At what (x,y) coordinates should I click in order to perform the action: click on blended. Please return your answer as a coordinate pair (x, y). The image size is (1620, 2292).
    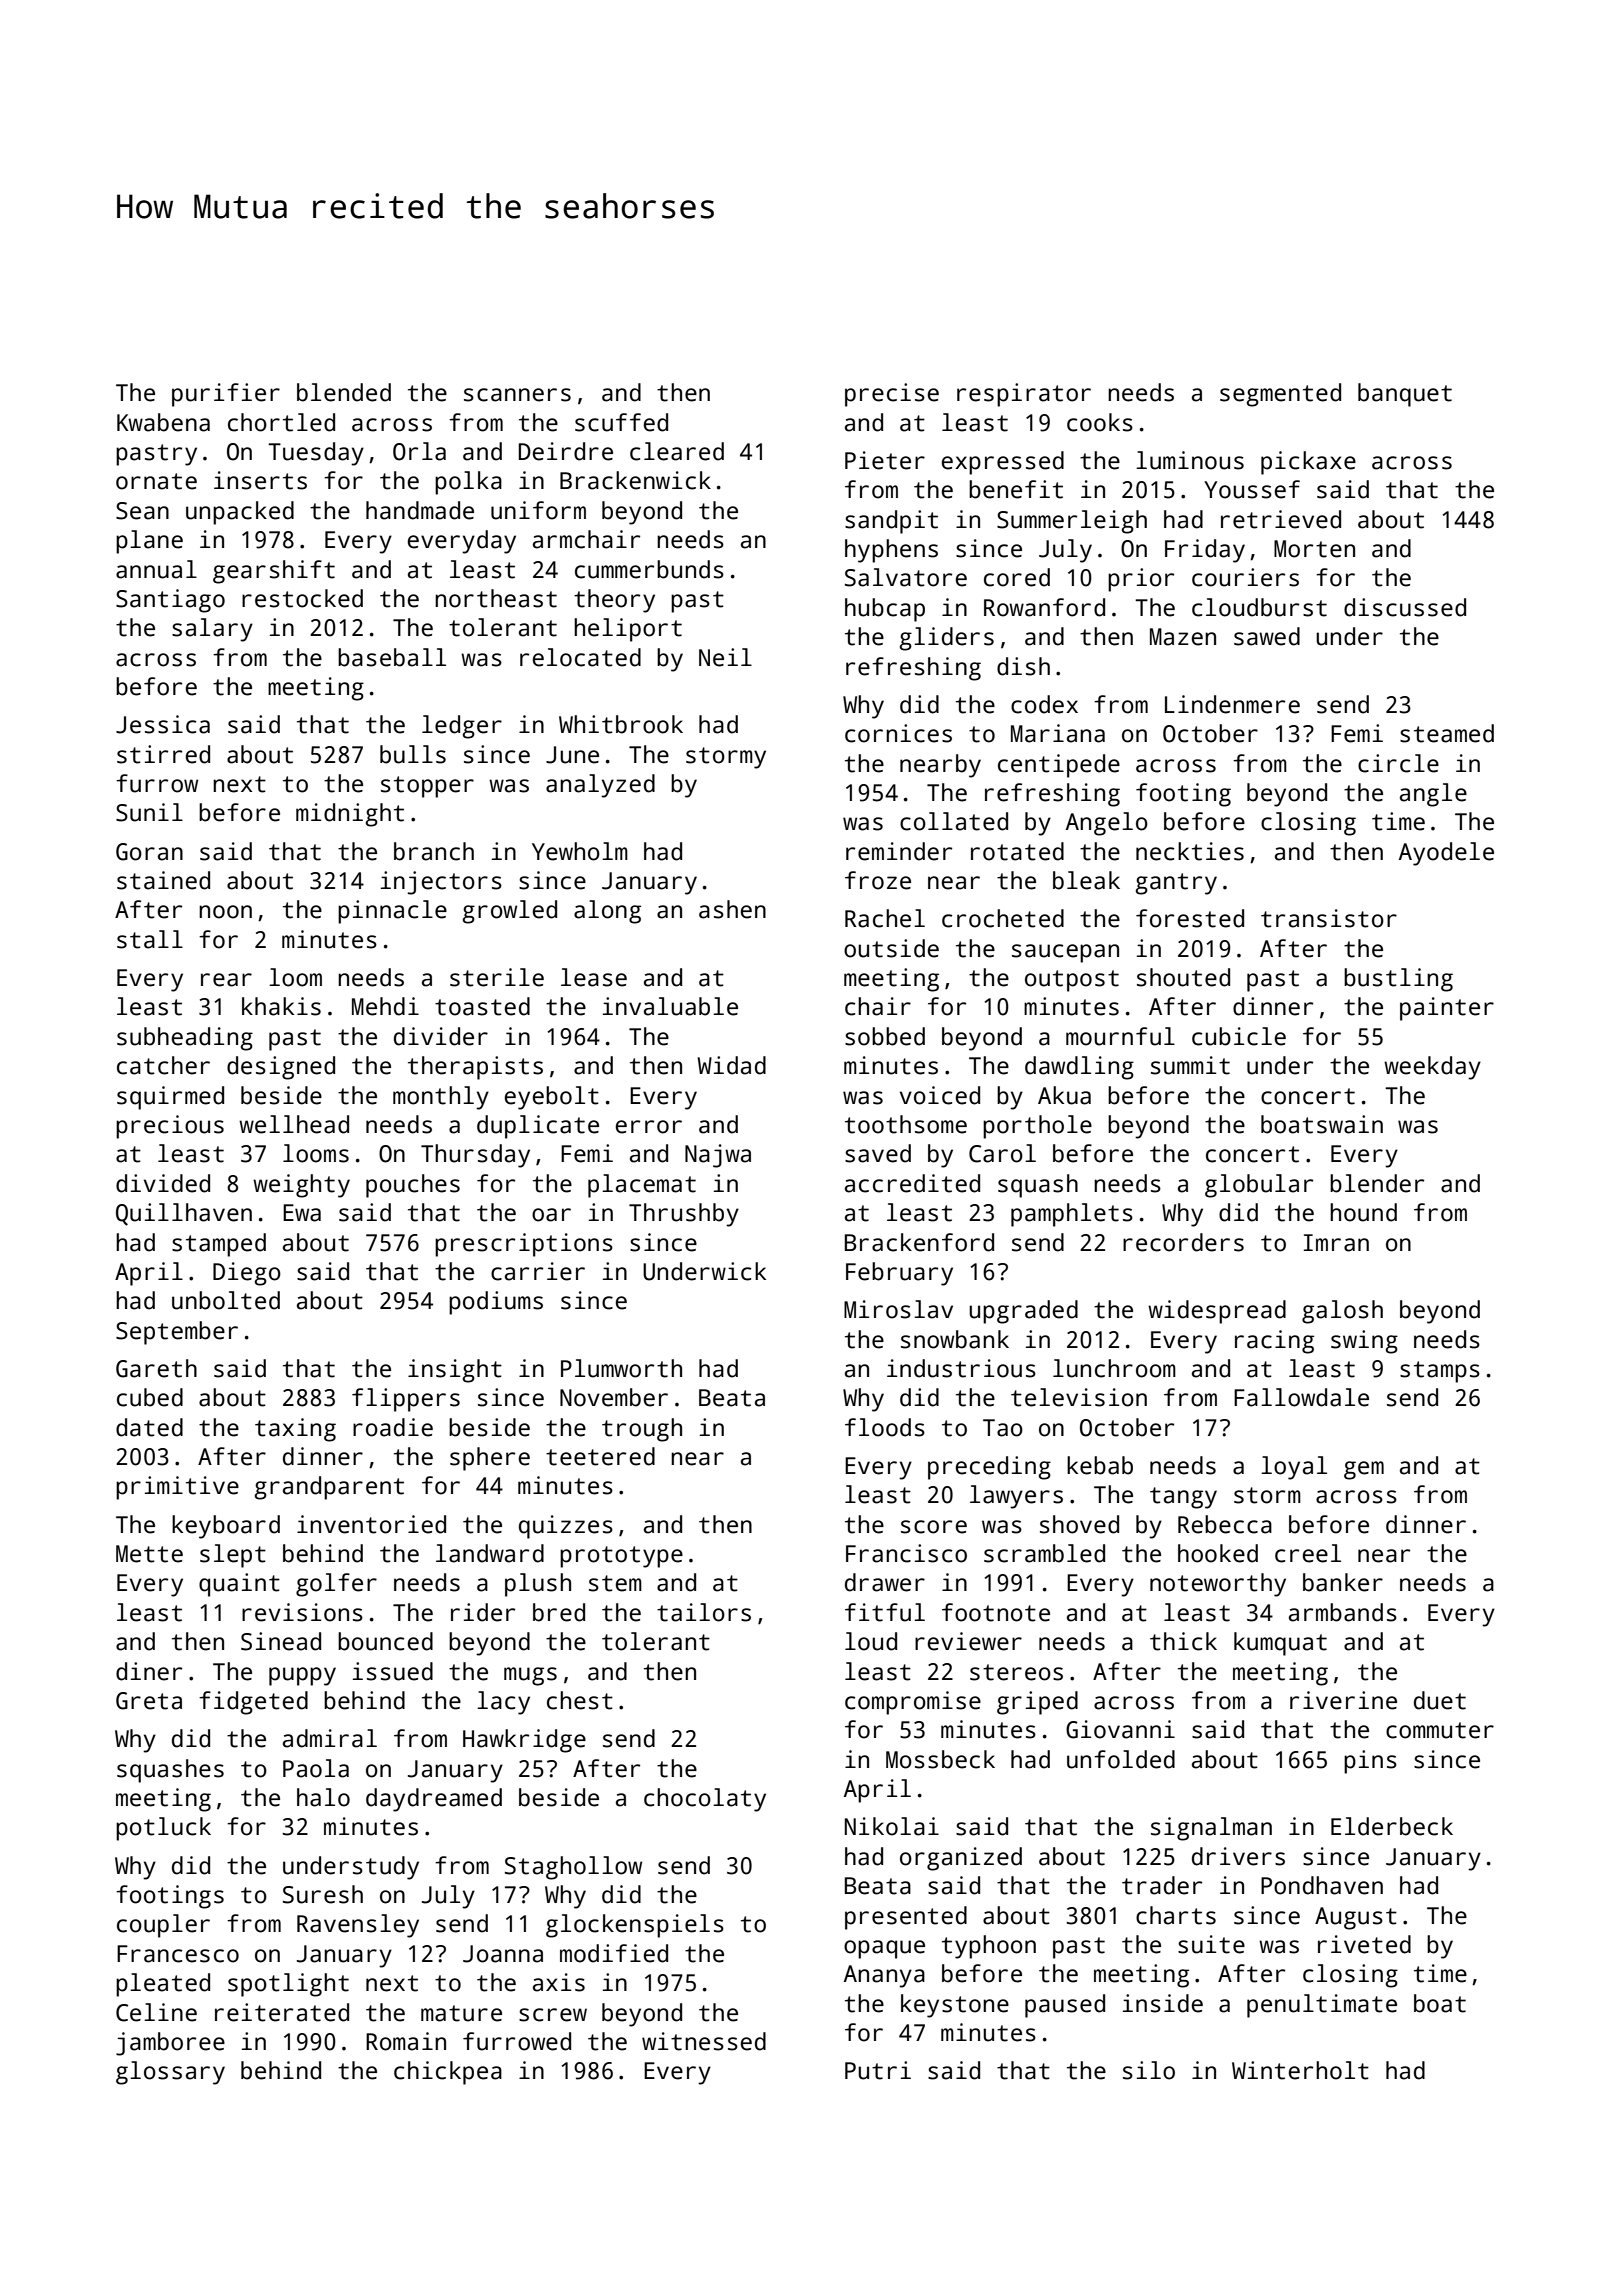
    Looking at the image, I should click on (344, 392).
